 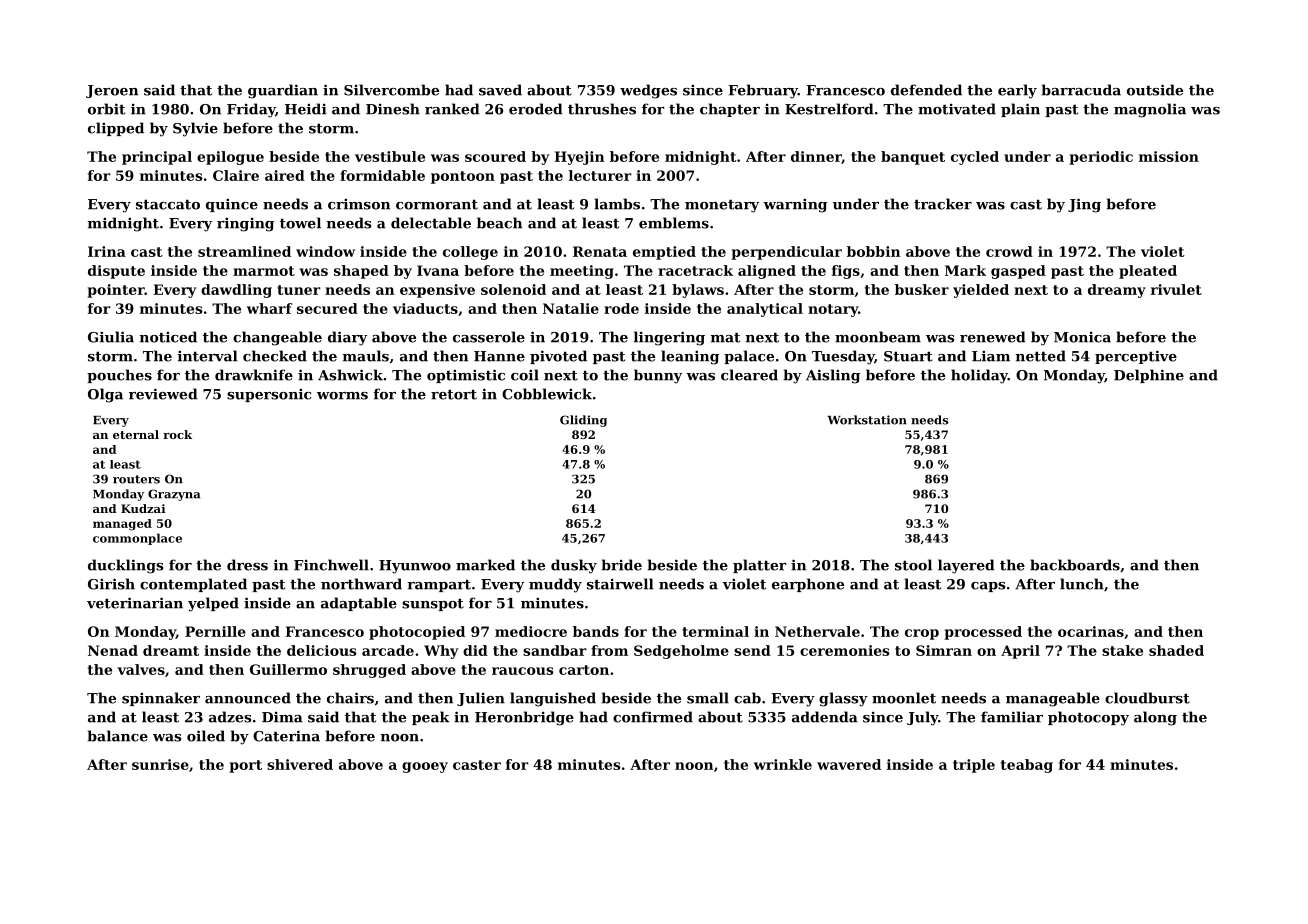 What do you see at coordinates (669, 338) in the screenshot?
I see `lingering` at bounding box center [669, 338].
